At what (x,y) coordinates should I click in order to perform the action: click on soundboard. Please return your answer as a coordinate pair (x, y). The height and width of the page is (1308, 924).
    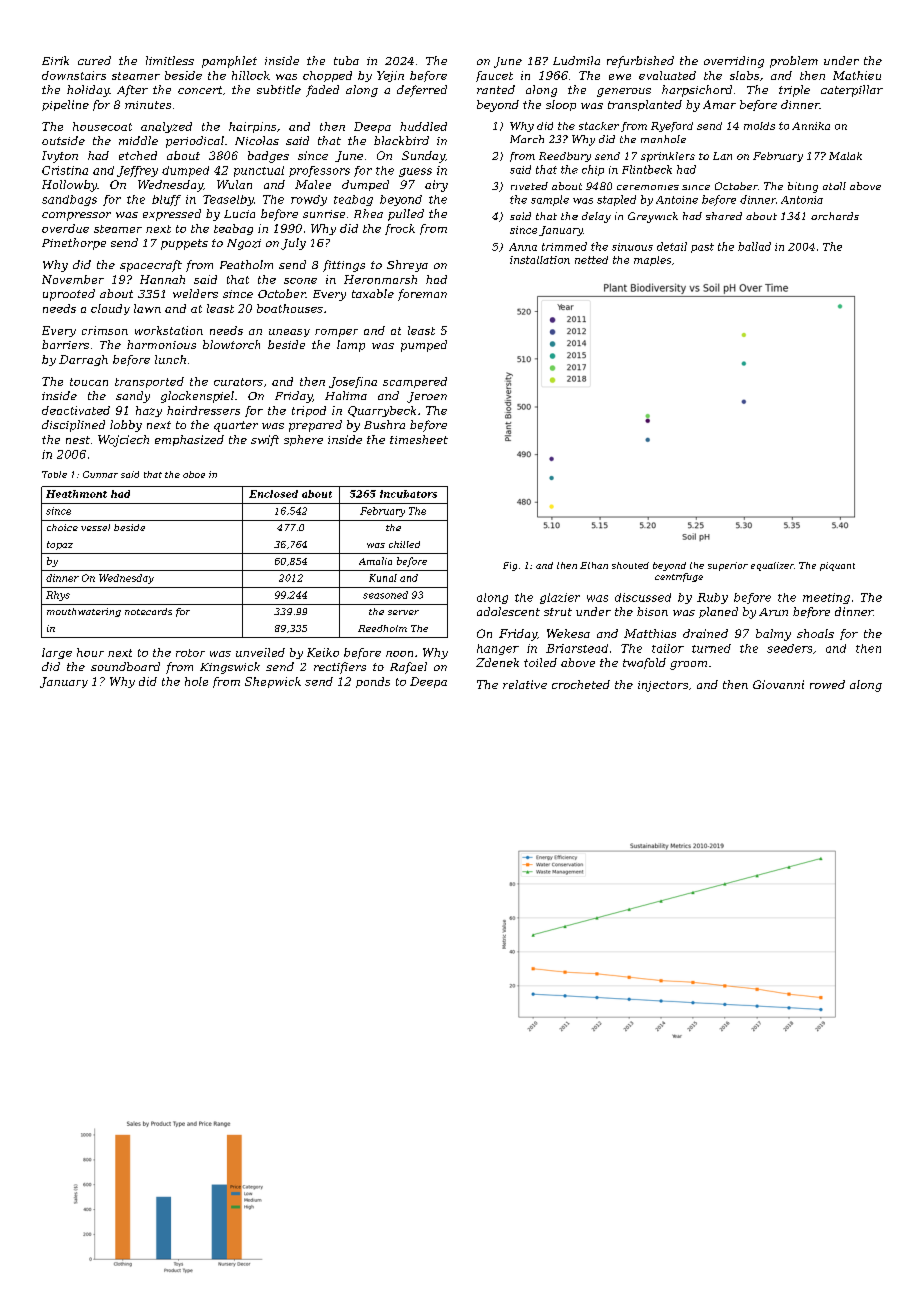
    Looking at the image, I should click on (125, 666).
